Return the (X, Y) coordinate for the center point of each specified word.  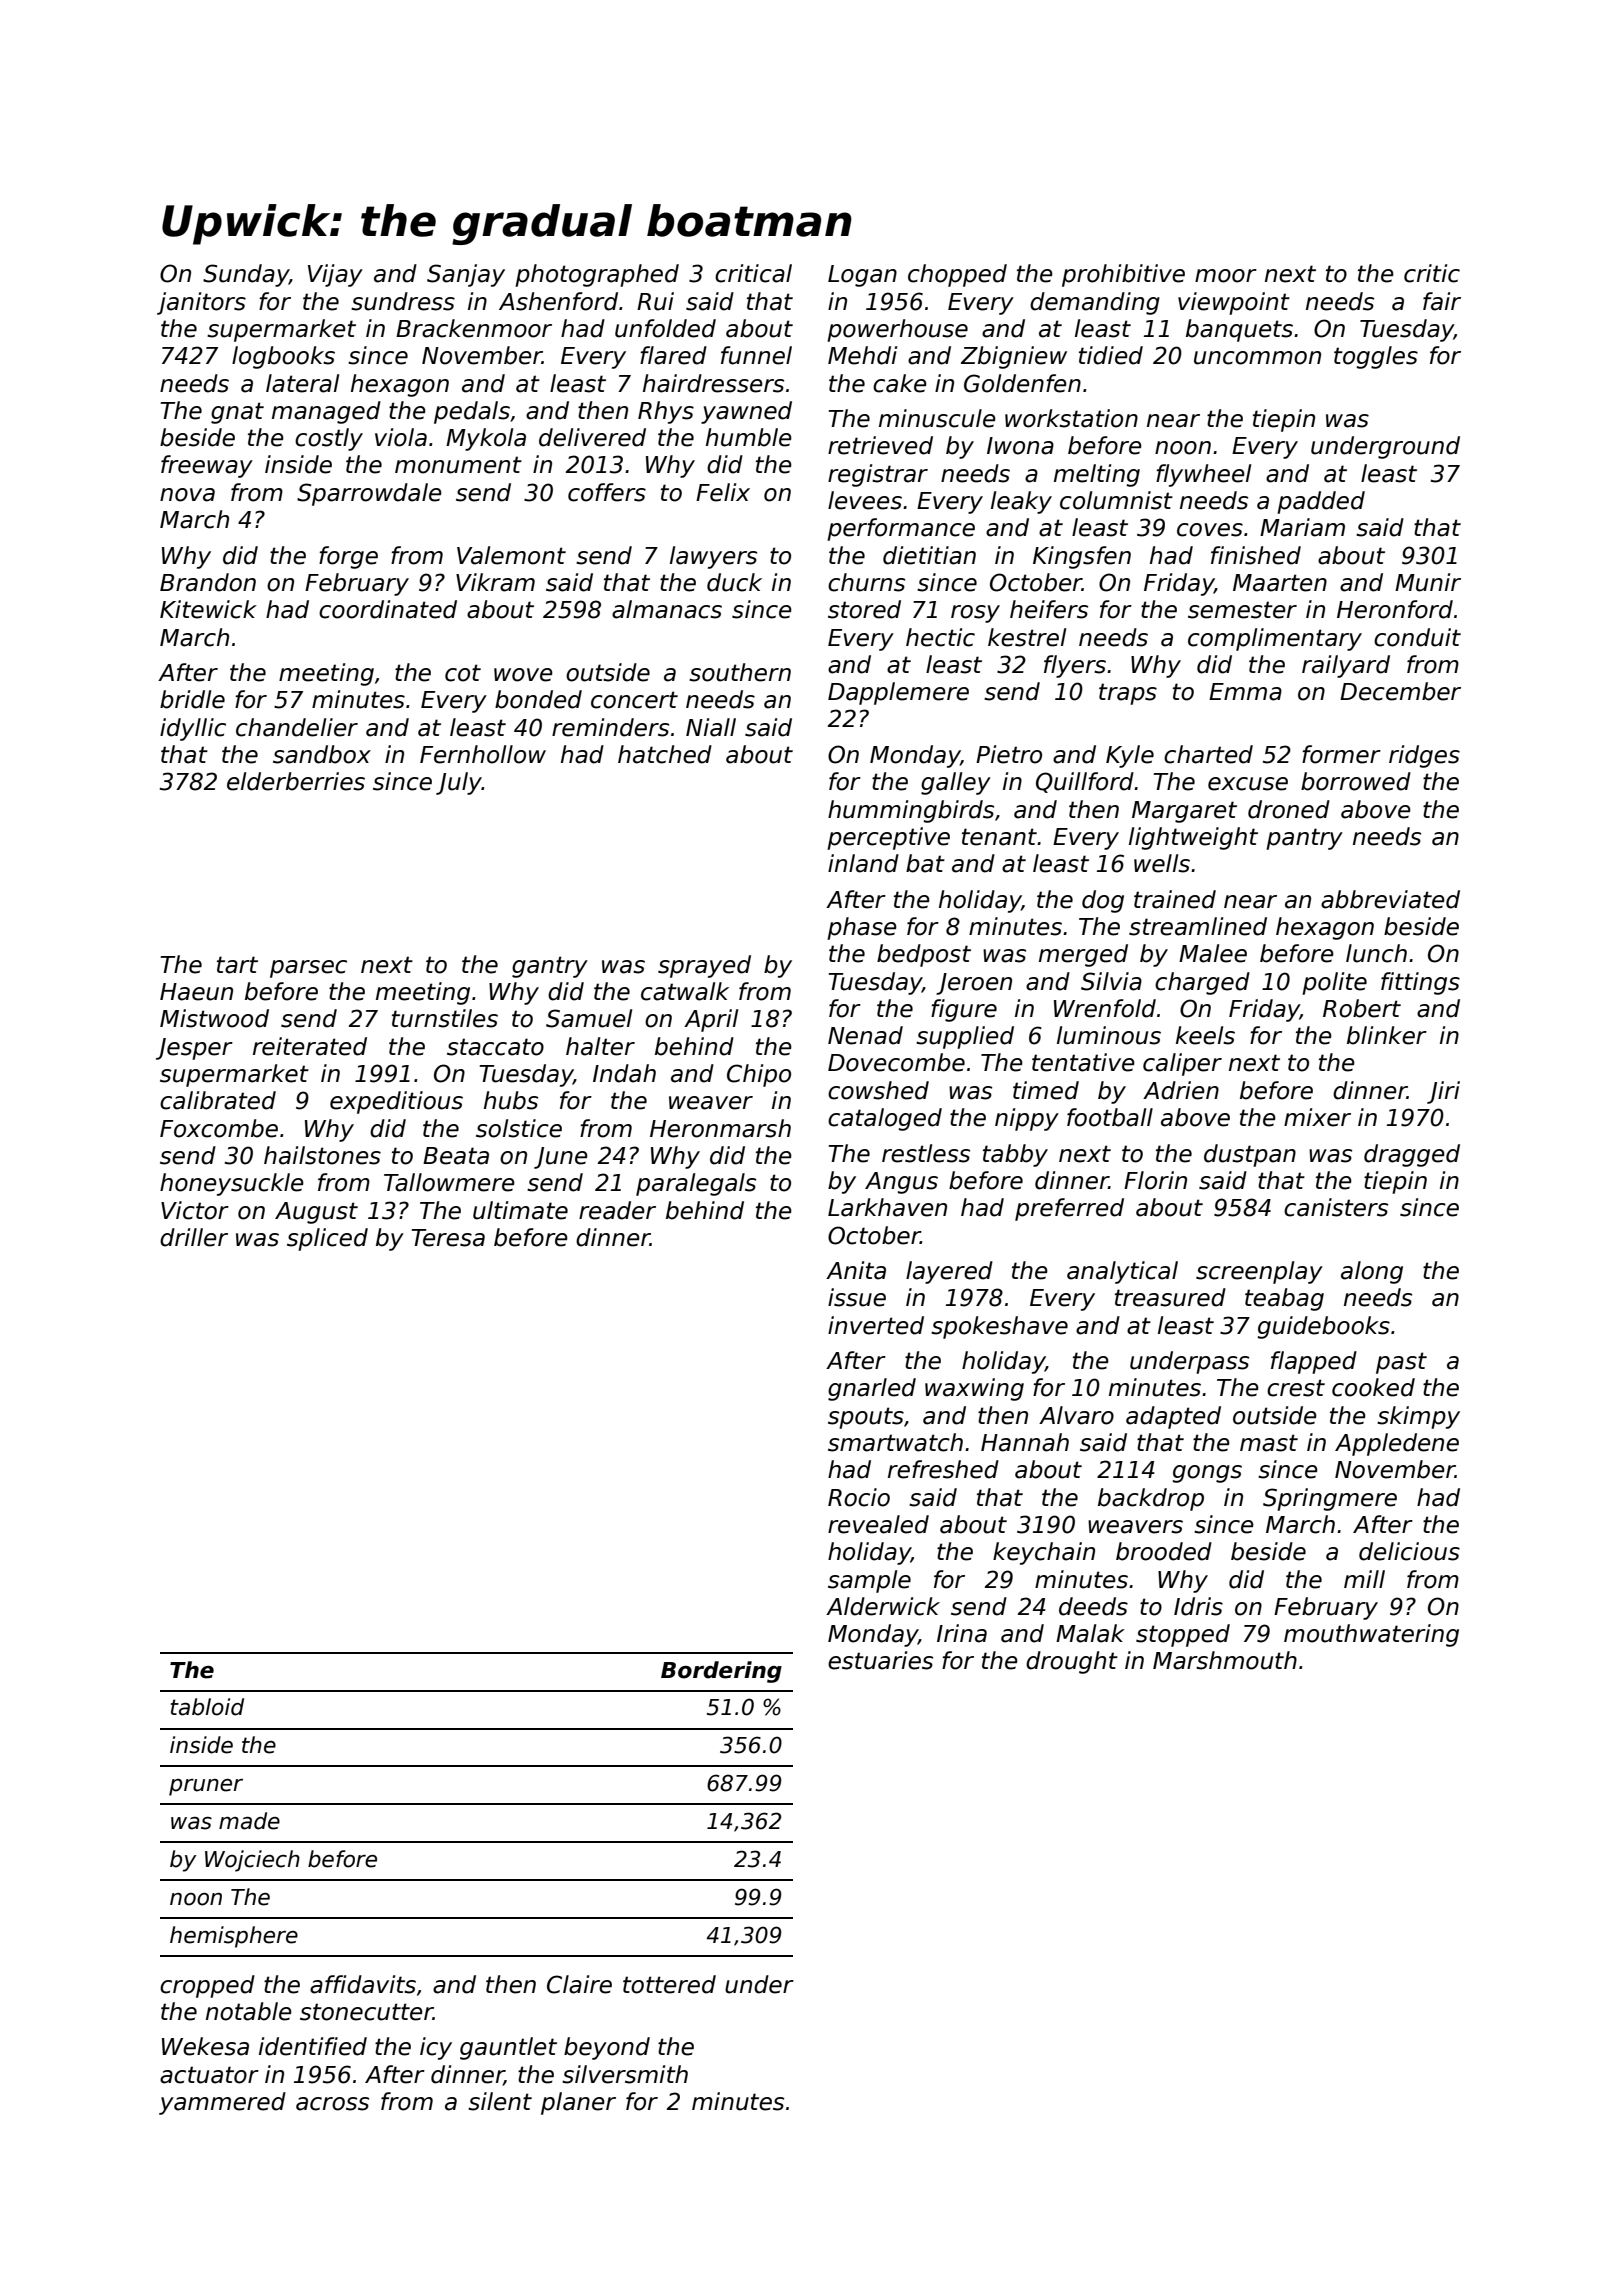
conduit (1417, 637)
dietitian (929, 555)
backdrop (1151, 1499)
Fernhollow (483, 754)
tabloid (207, 1707)
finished (1256, 555)
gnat (237, 413)
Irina (962, 1633)
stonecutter (366, 2012)
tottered (669, 1984)
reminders (610, 727)
